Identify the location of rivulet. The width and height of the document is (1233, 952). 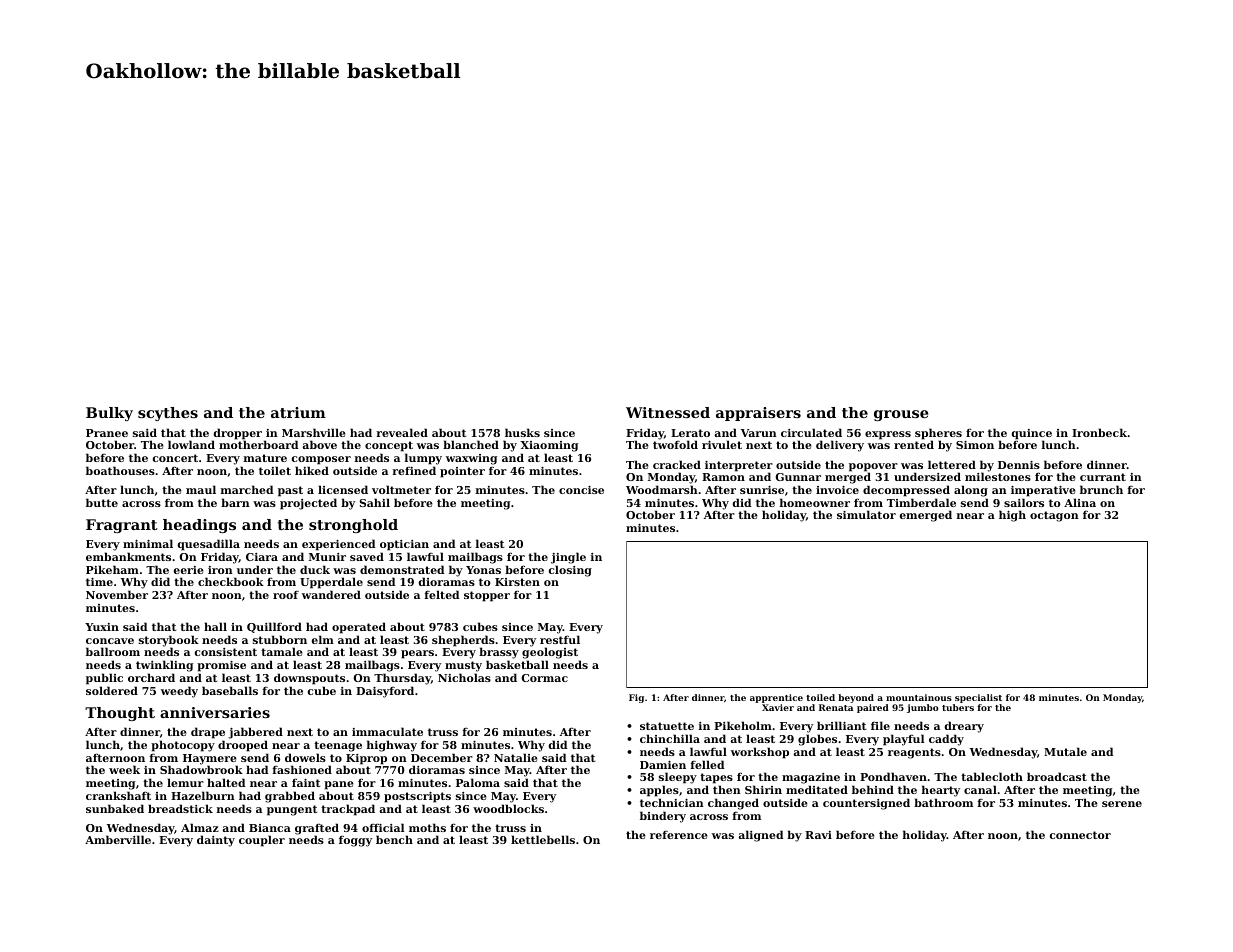
(722, 444).
